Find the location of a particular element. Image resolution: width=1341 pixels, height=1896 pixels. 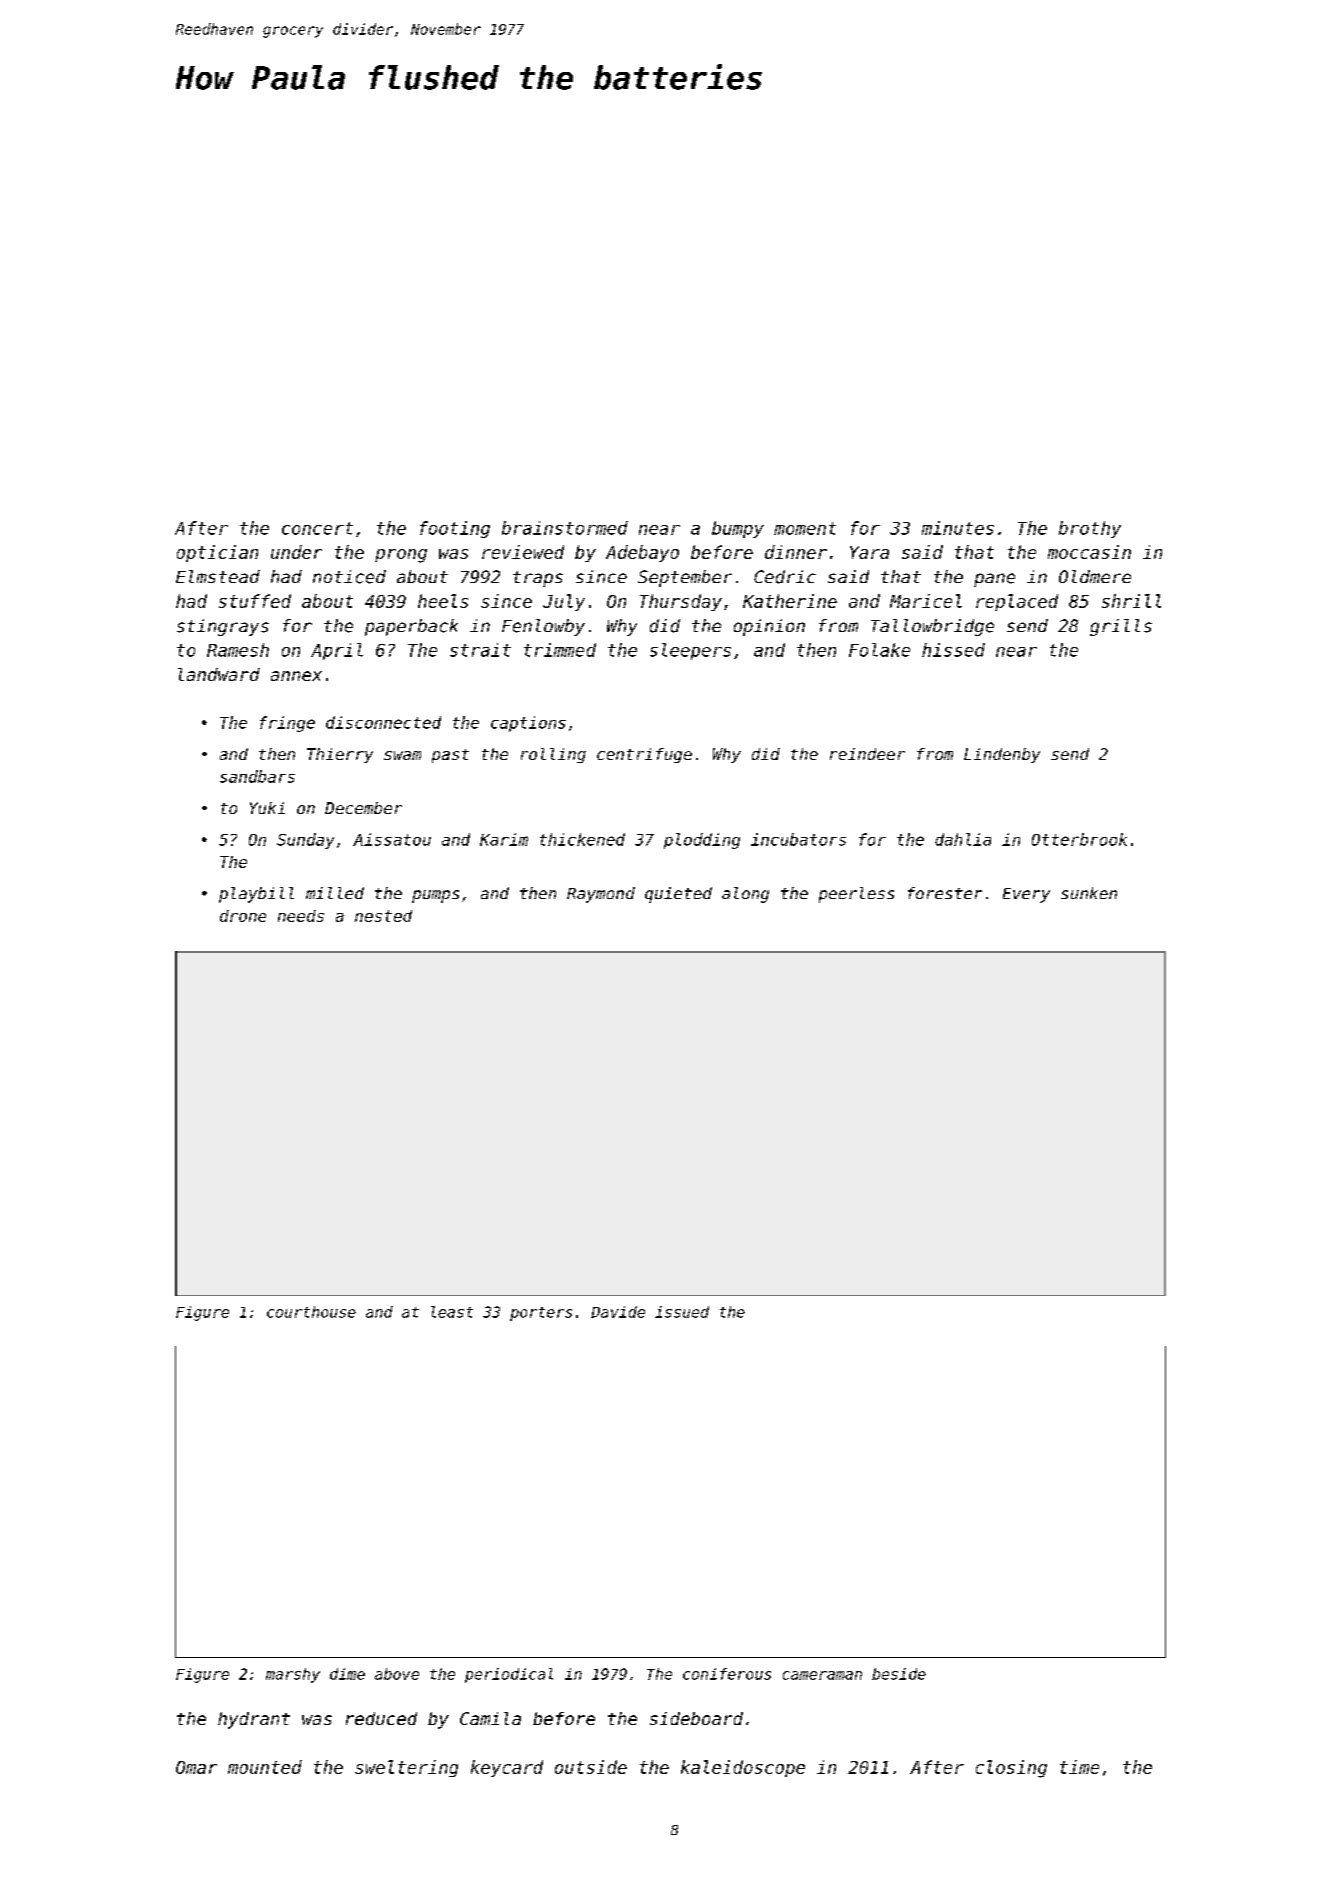

kaleidoscope is located at coordinates (743, 1768).
